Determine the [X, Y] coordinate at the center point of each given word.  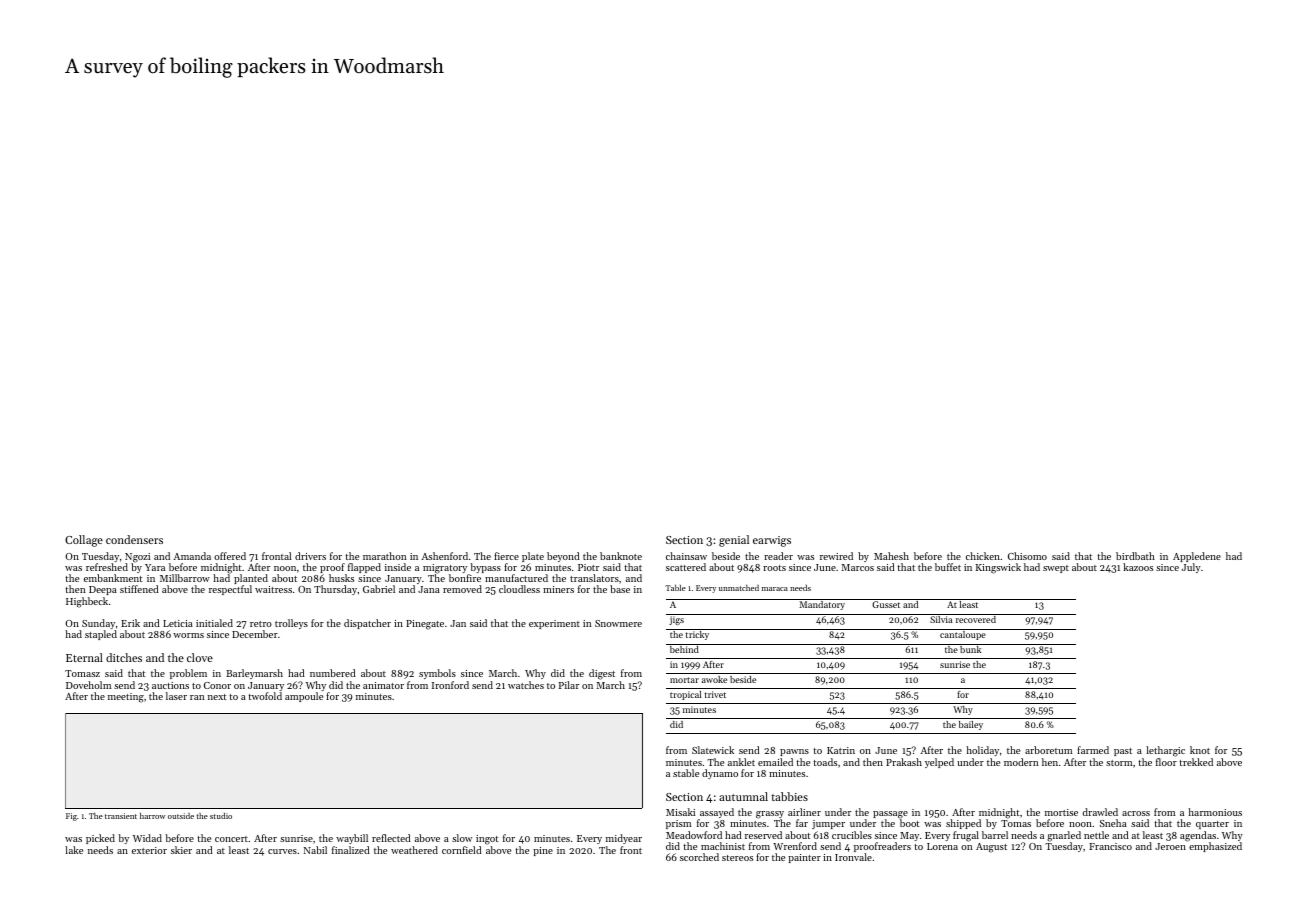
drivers [310, 556]
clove [200, 657]
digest [602, 674]
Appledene [1197, 557]
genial [734, 541]
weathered [414, 850]
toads [825, 762]
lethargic [1165, 751]
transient [121, 816]
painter [804, 858]
